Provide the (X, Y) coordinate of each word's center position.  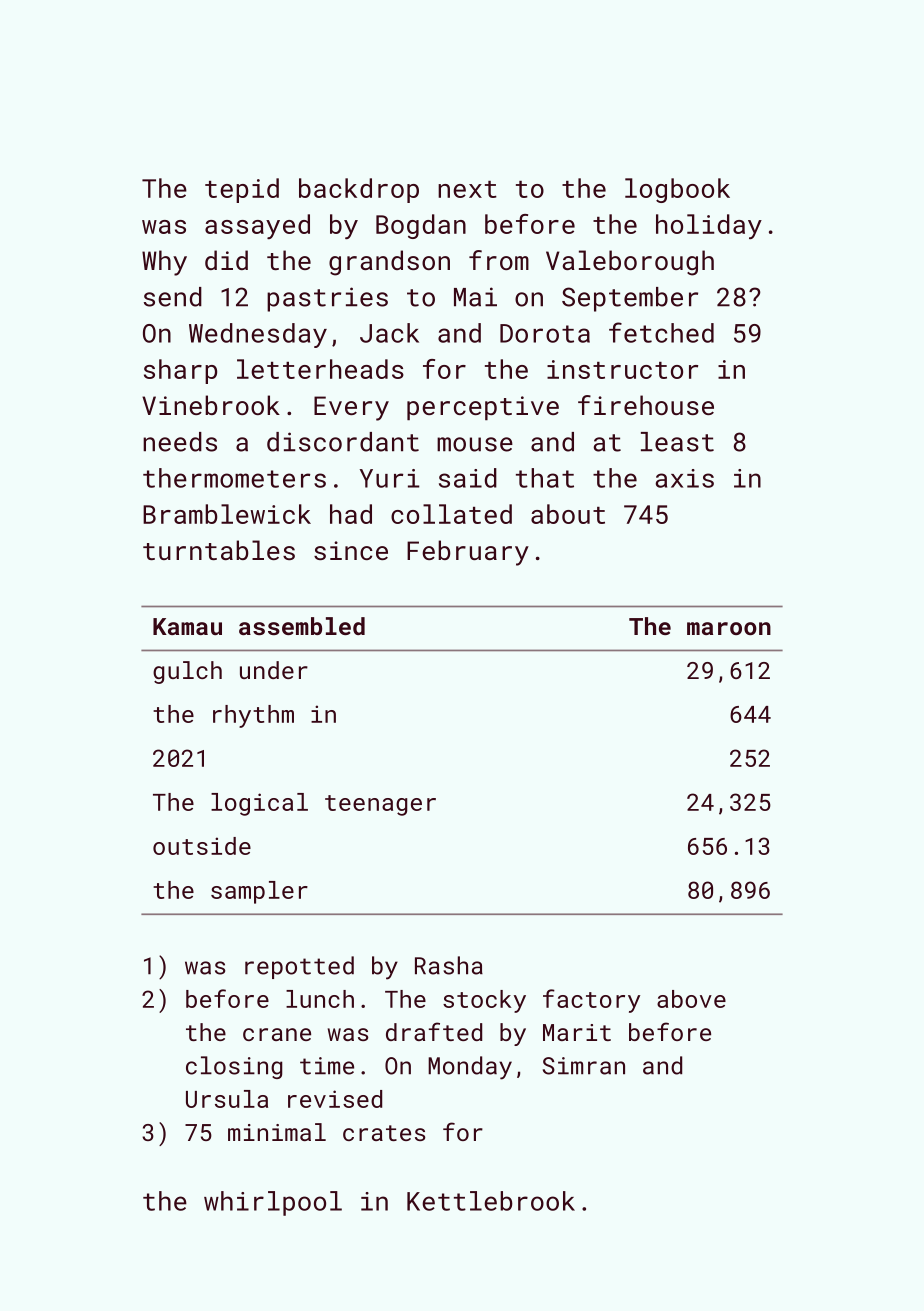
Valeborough (630, 263)
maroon (729, 628)
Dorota (545, 333)
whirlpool (273, 1203)
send (173, 297)
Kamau (187, 626)
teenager (380, 805)
